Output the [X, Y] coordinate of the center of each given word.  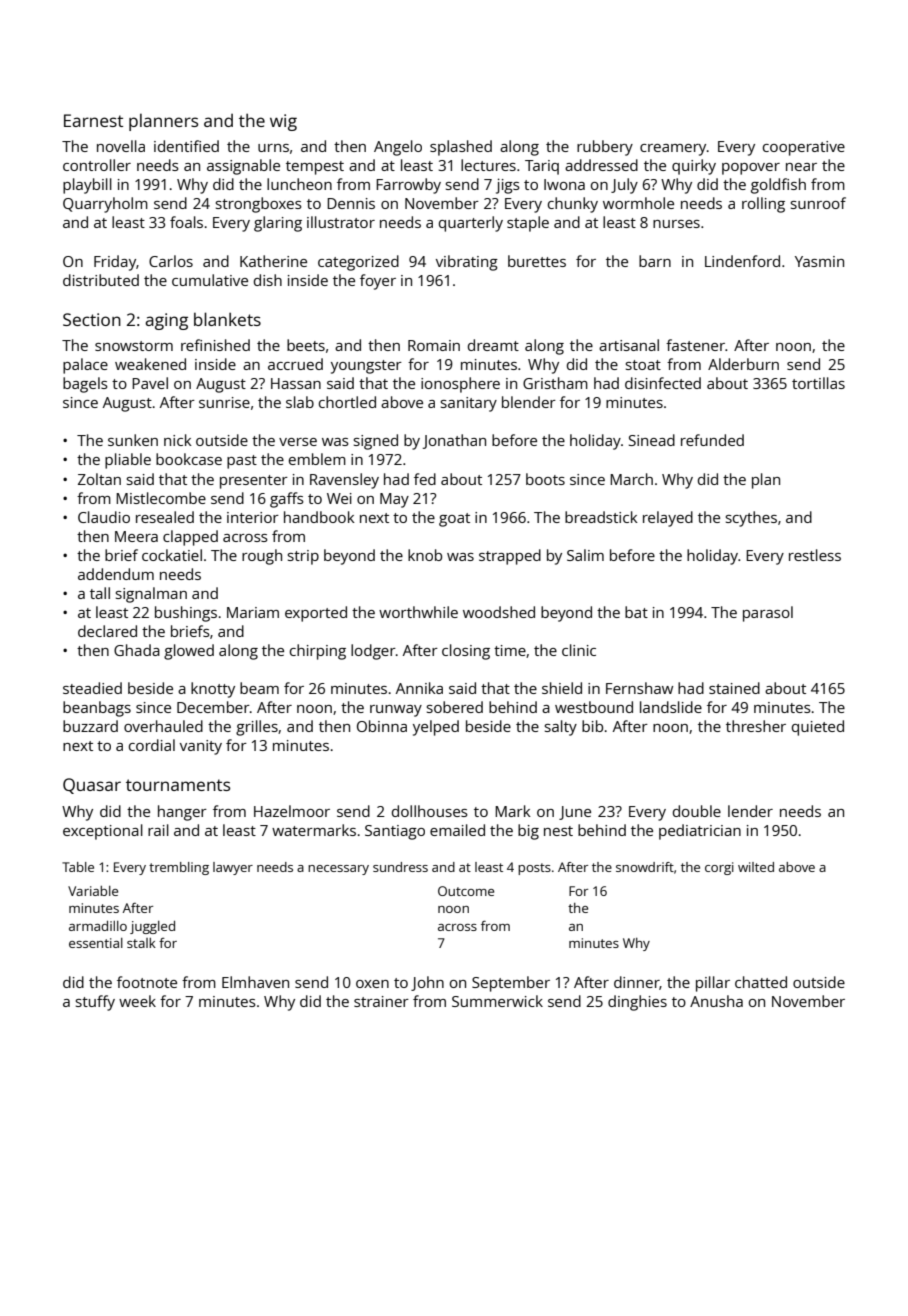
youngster [366, 367]
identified [186, 146]
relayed [668, 519]
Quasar [92, 786]
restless [815, 555]
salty [560, 728]
